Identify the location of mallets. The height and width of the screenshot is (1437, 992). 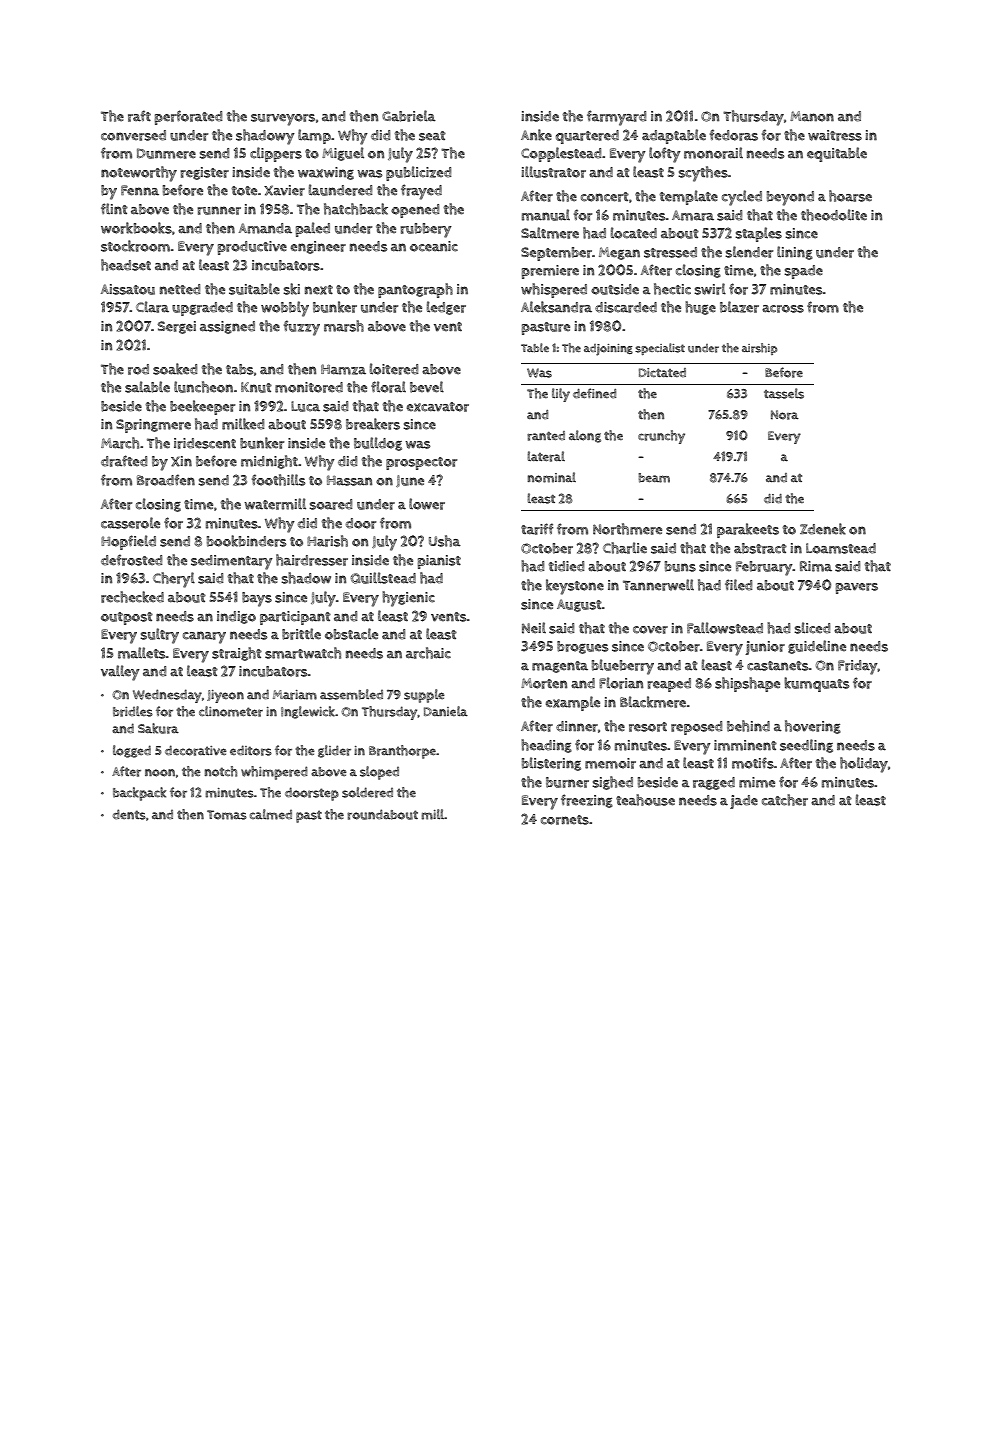
(142, 653).
